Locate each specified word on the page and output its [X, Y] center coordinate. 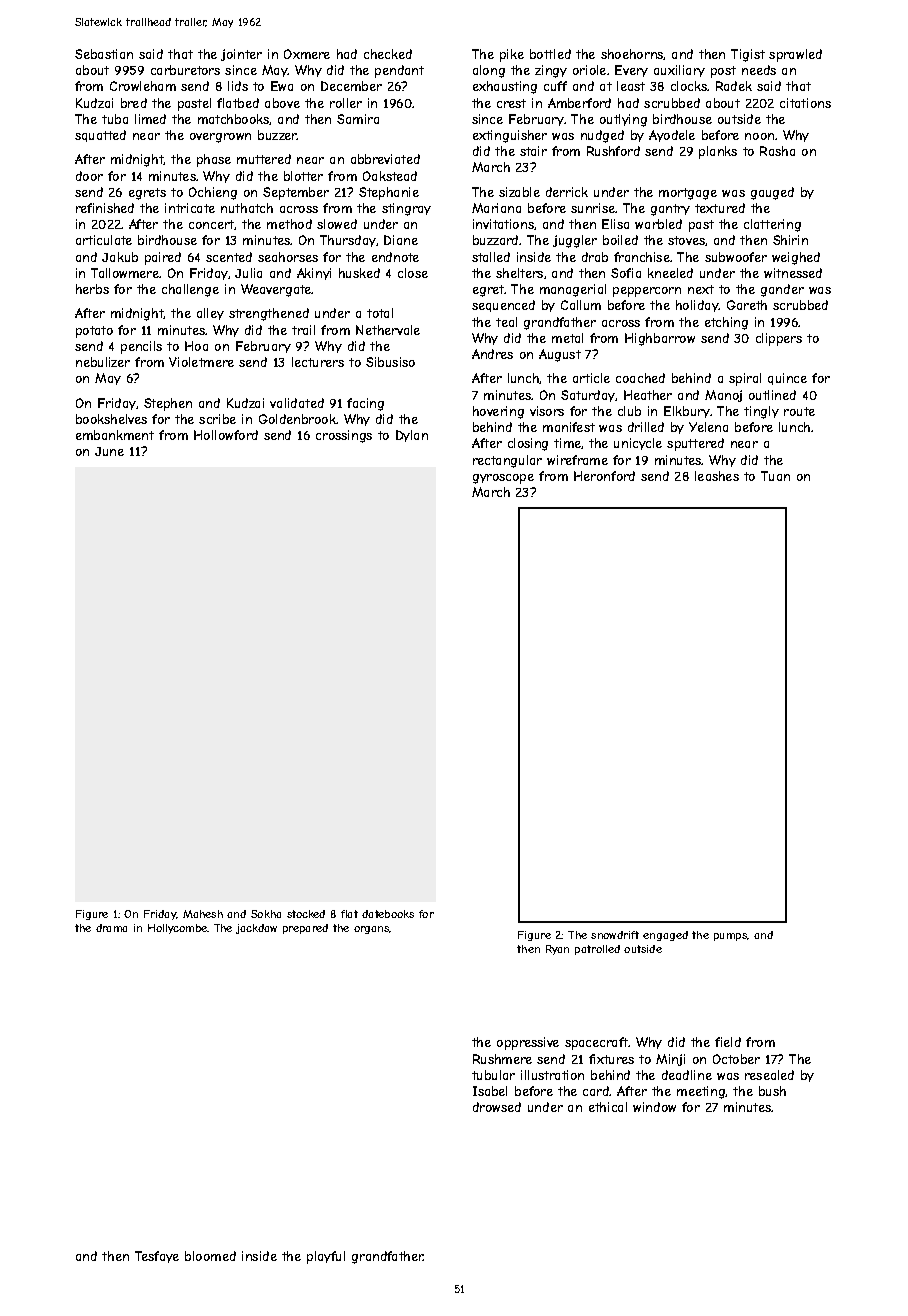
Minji [670, 1060]
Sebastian [104, 54]
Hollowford [226, 435]
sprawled [795, 55]
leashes [717, 476]
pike [512, 55]
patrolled [597, 950]
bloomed [210, 1256]
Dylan [412, 436]
